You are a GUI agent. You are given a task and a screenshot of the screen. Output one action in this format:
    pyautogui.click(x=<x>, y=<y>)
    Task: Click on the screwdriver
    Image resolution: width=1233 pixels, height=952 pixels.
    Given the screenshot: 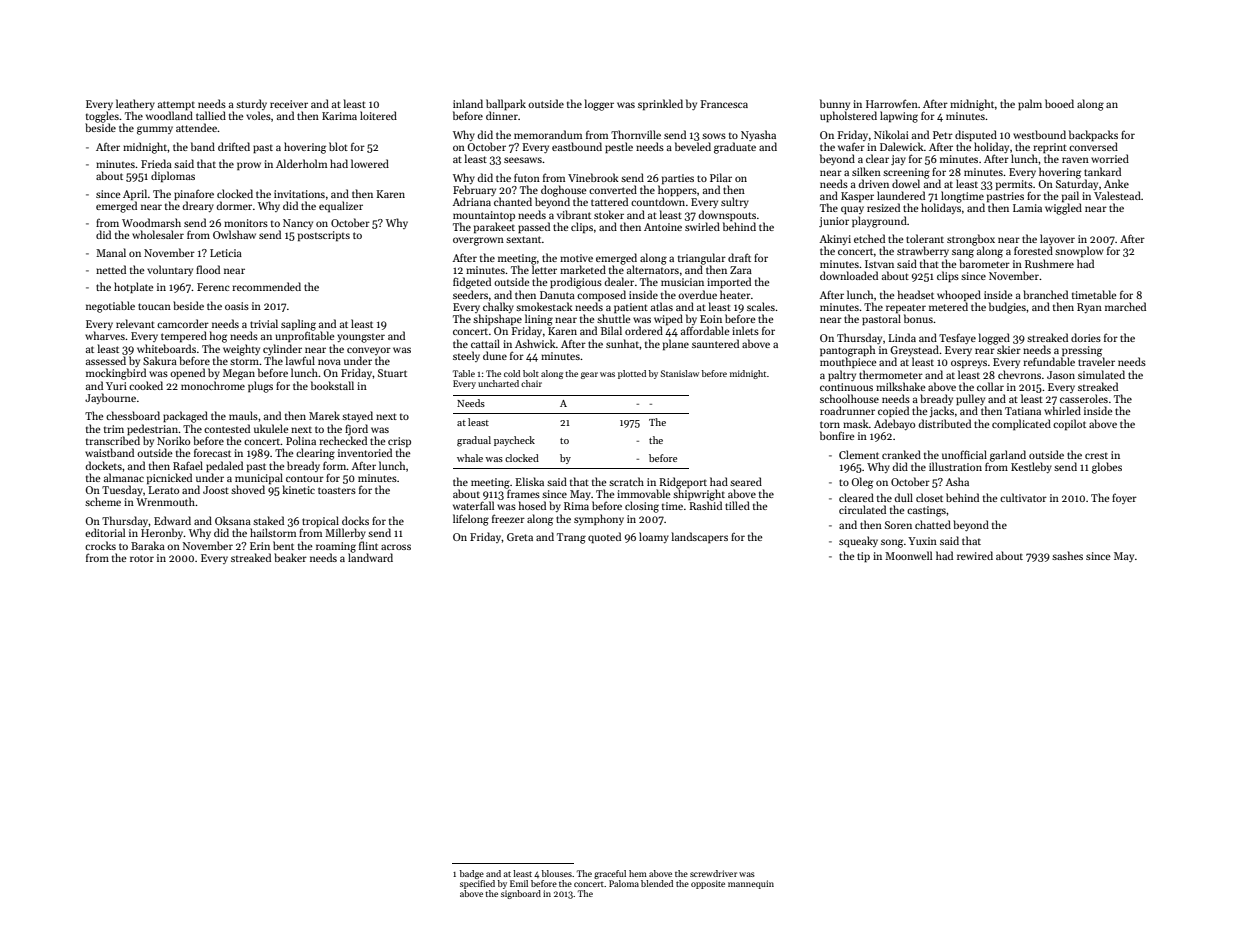 What is the action you would take?
    pyautogui.click(x=713, y=873)
